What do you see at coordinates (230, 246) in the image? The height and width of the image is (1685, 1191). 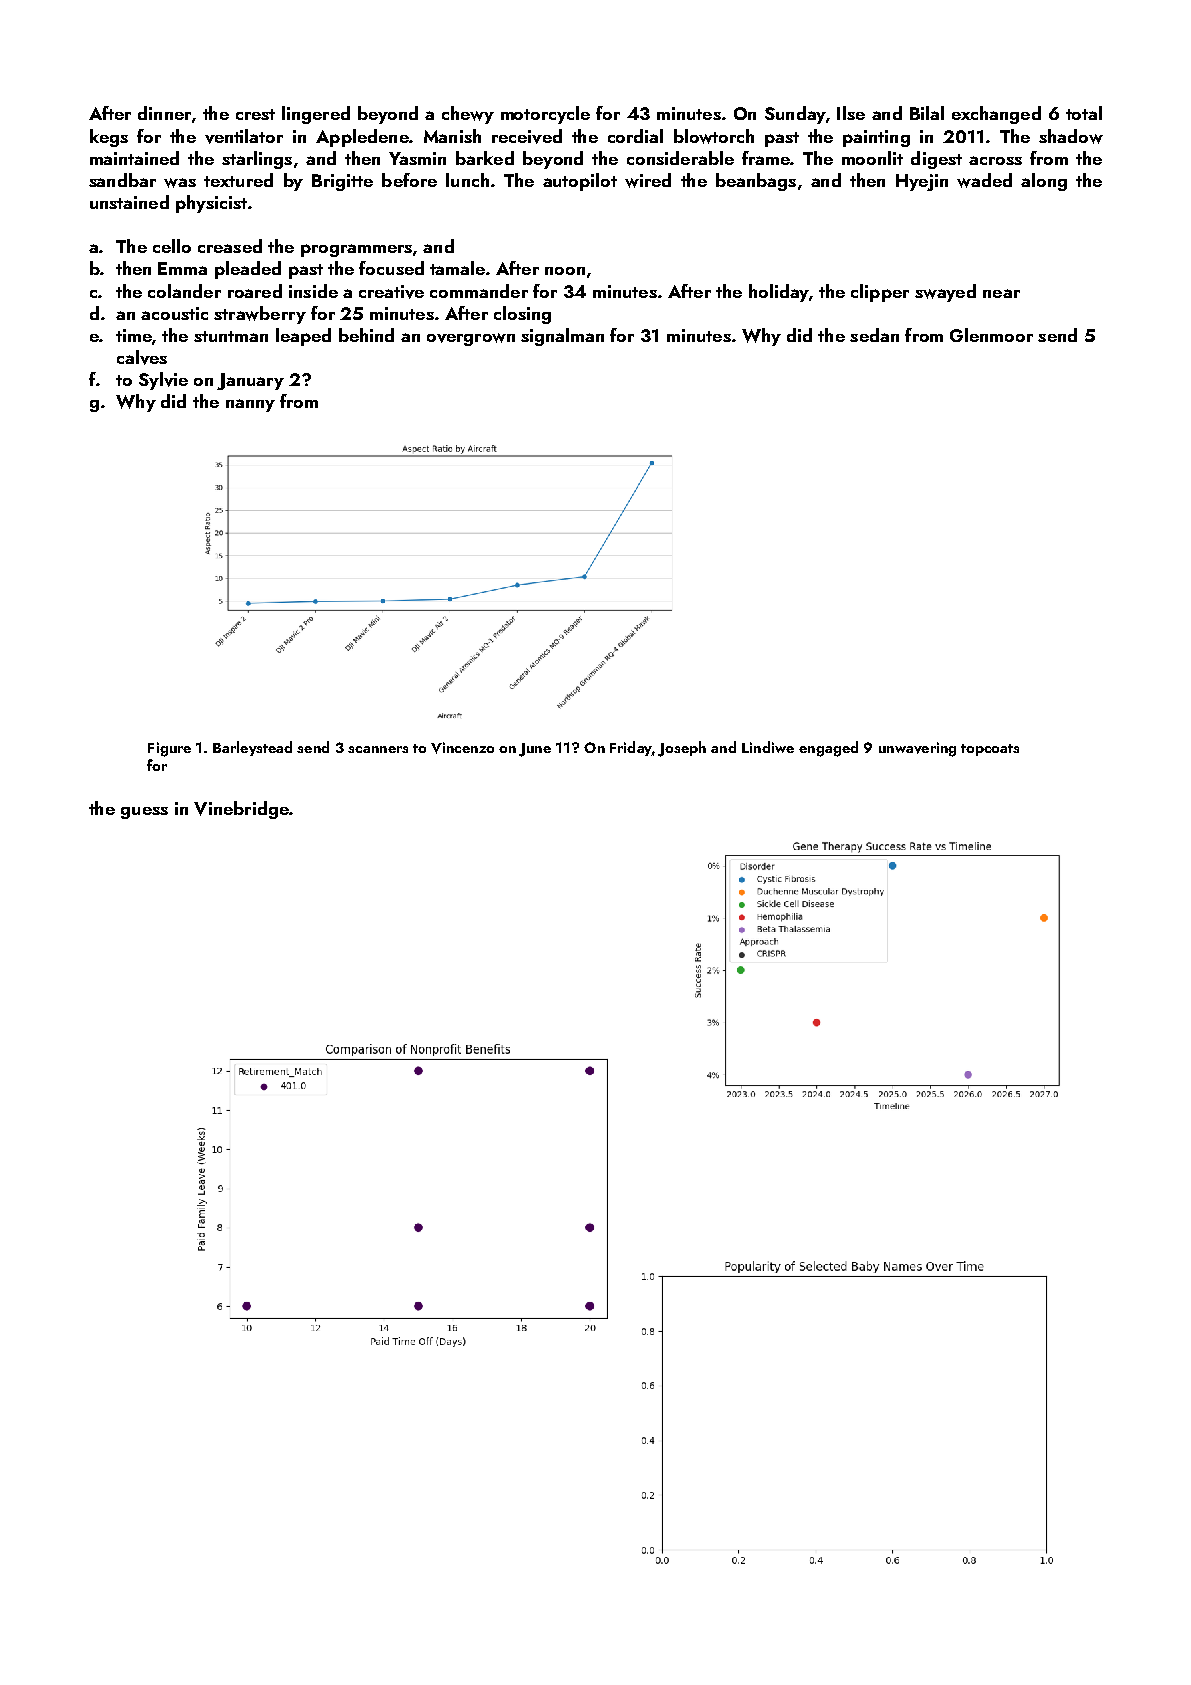 I see `creased` at bounding box center [230, 246].
